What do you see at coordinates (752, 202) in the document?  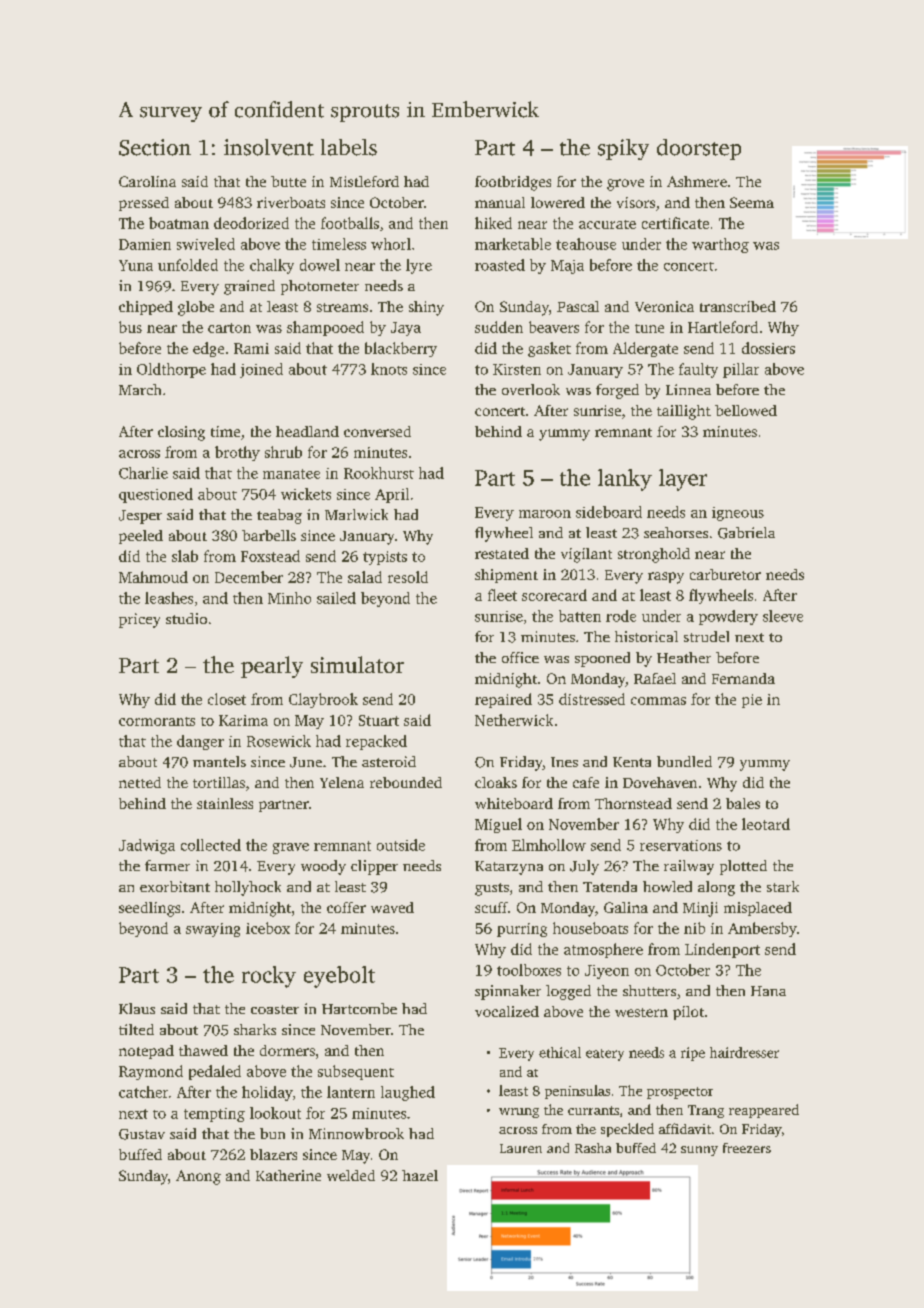 I see `Seema` at bounding box center [752, 202].
